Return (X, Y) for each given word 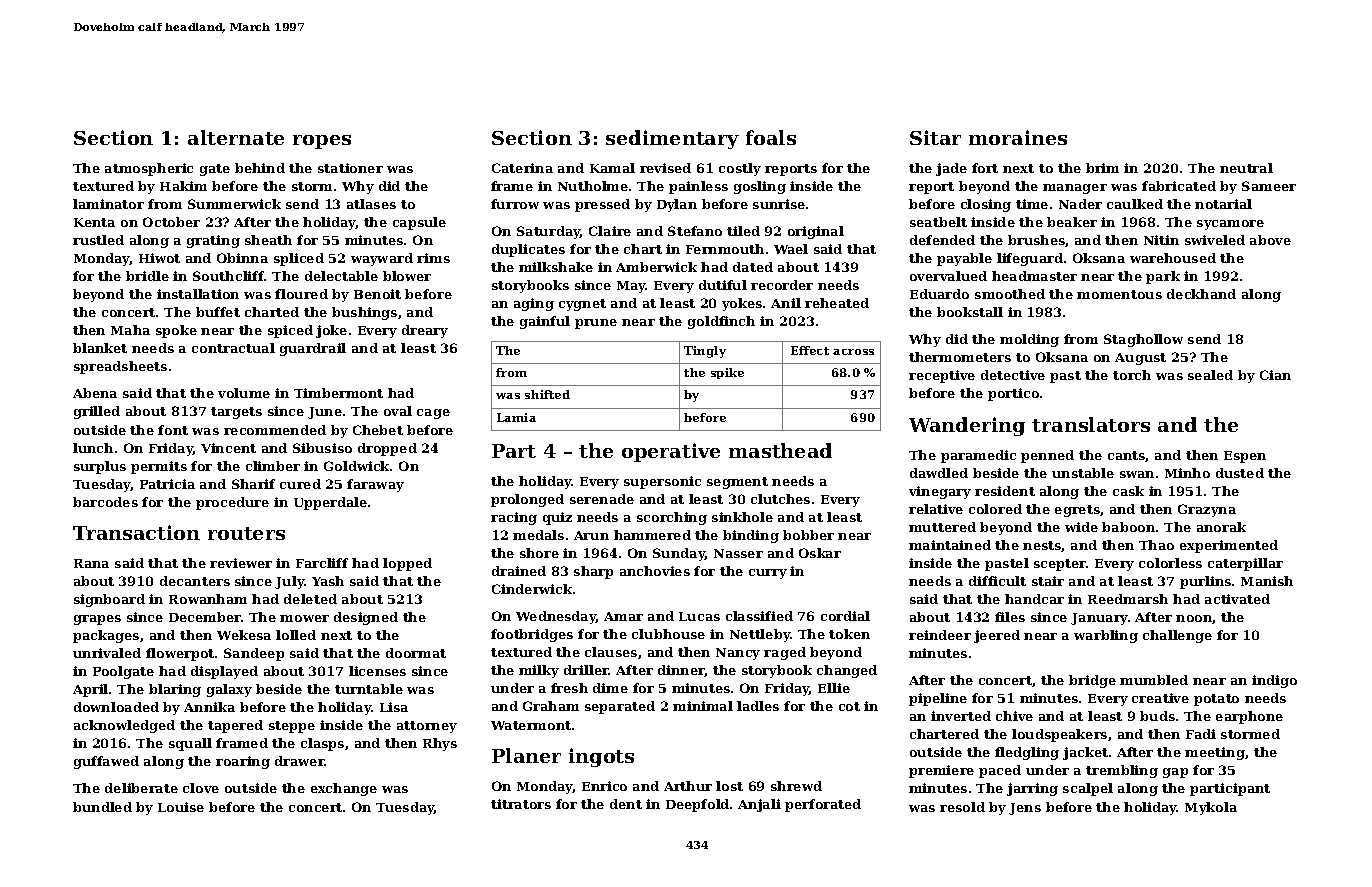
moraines (1018, 137)
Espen (1245, 457)
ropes (322, 142)
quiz (557, 518)
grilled (97, 412)
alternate (236, 137)
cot (849, 706)
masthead (780, 450)
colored (995, 509)
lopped (407, 564)
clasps (322, 744)
